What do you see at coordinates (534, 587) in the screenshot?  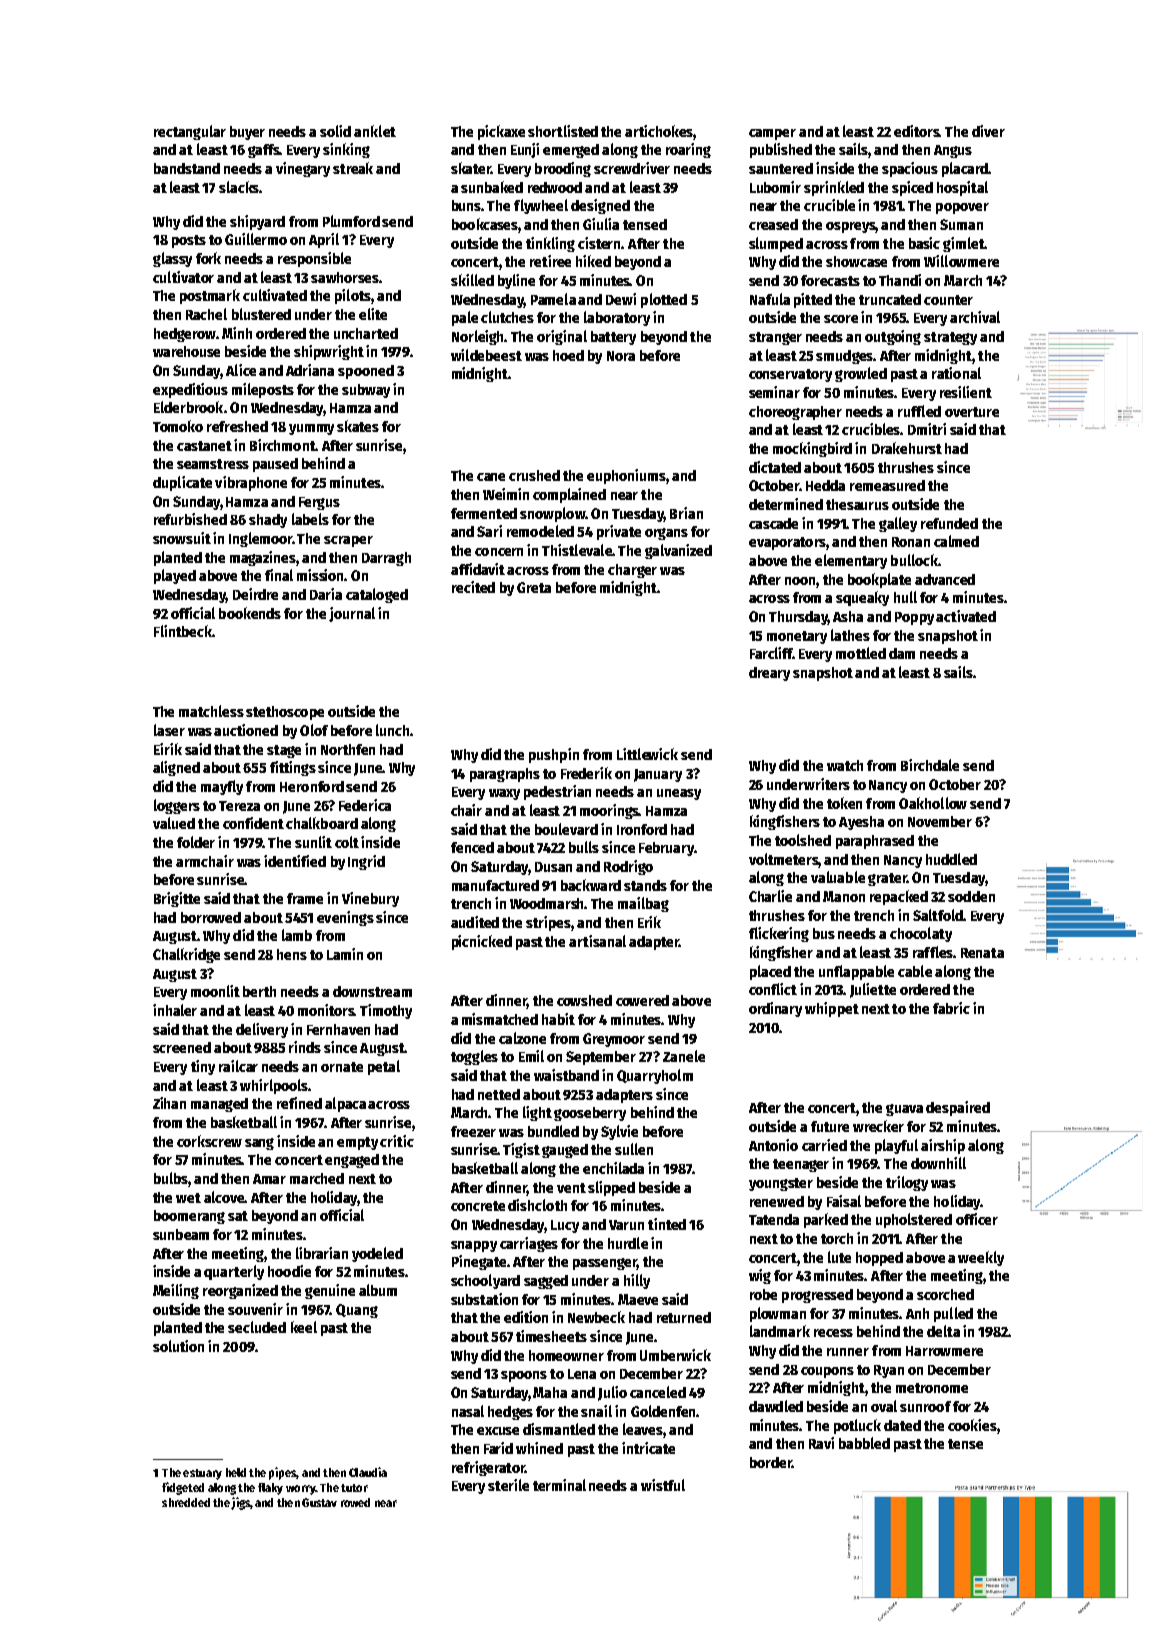 I see `Greta` at bounding box center [534, 587].
